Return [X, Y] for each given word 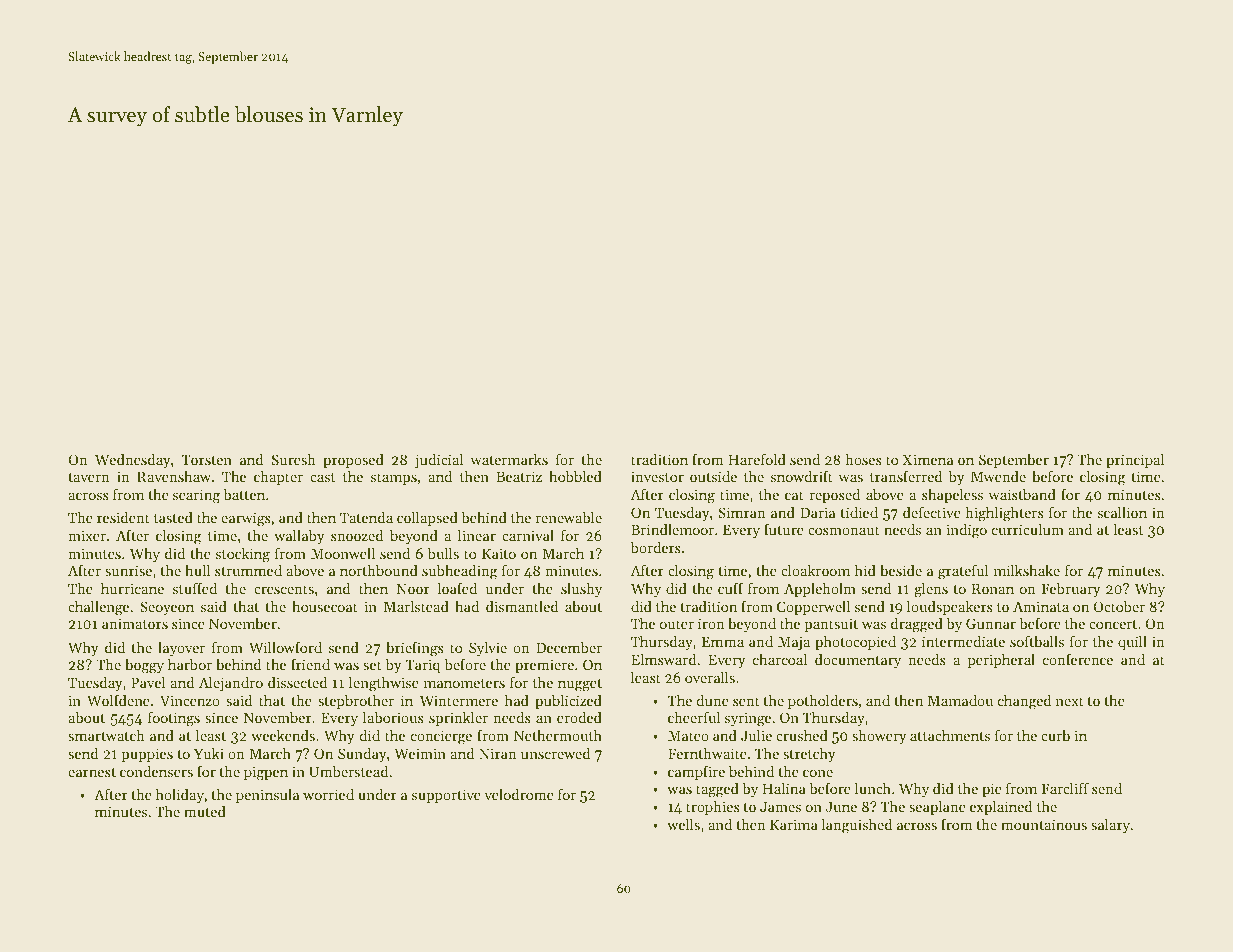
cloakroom [815, 570]
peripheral [1001, 661]
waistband [1022, 494]
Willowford [285, 647]
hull [197, 570]
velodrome [519, 794]
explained [1001, 808]
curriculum [1028, 529]
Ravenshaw [174, 476]
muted [205, 811]
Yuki [209, 753]
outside [713, 476]
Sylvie [488, 649]
